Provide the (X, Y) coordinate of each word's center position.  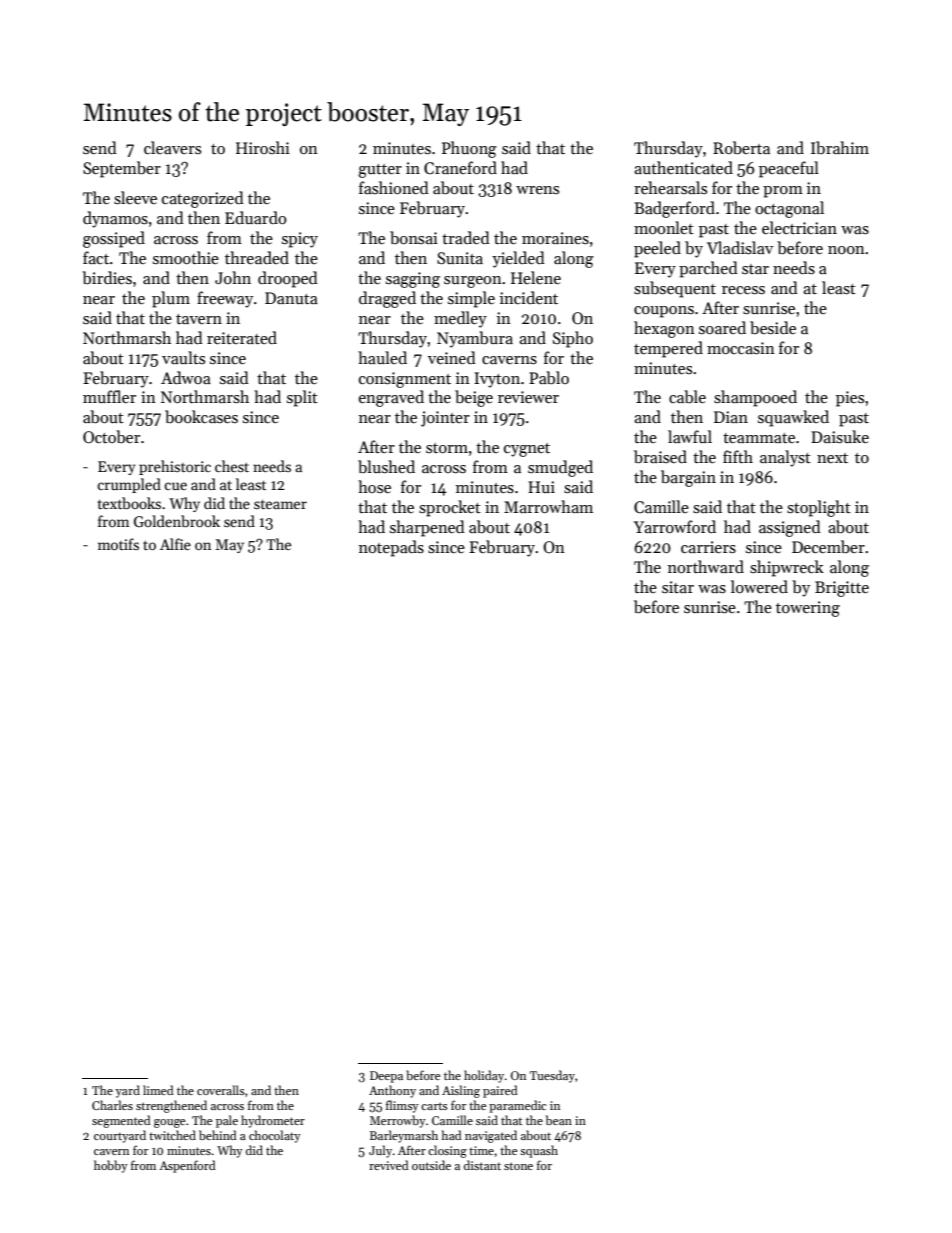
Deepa (386, 1077)
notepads (391, 548)
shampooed (755, 398)
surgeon (473, 282)
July (380, 1151)
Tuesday (552, 1076)
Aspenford (187, 1166)
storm (447, 448)
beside (773, 327)
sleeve (135, 198)
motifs (118, 544)
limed (158, 1090)
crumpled (129, 485)
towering (808, 609)
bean (559, 1120)
